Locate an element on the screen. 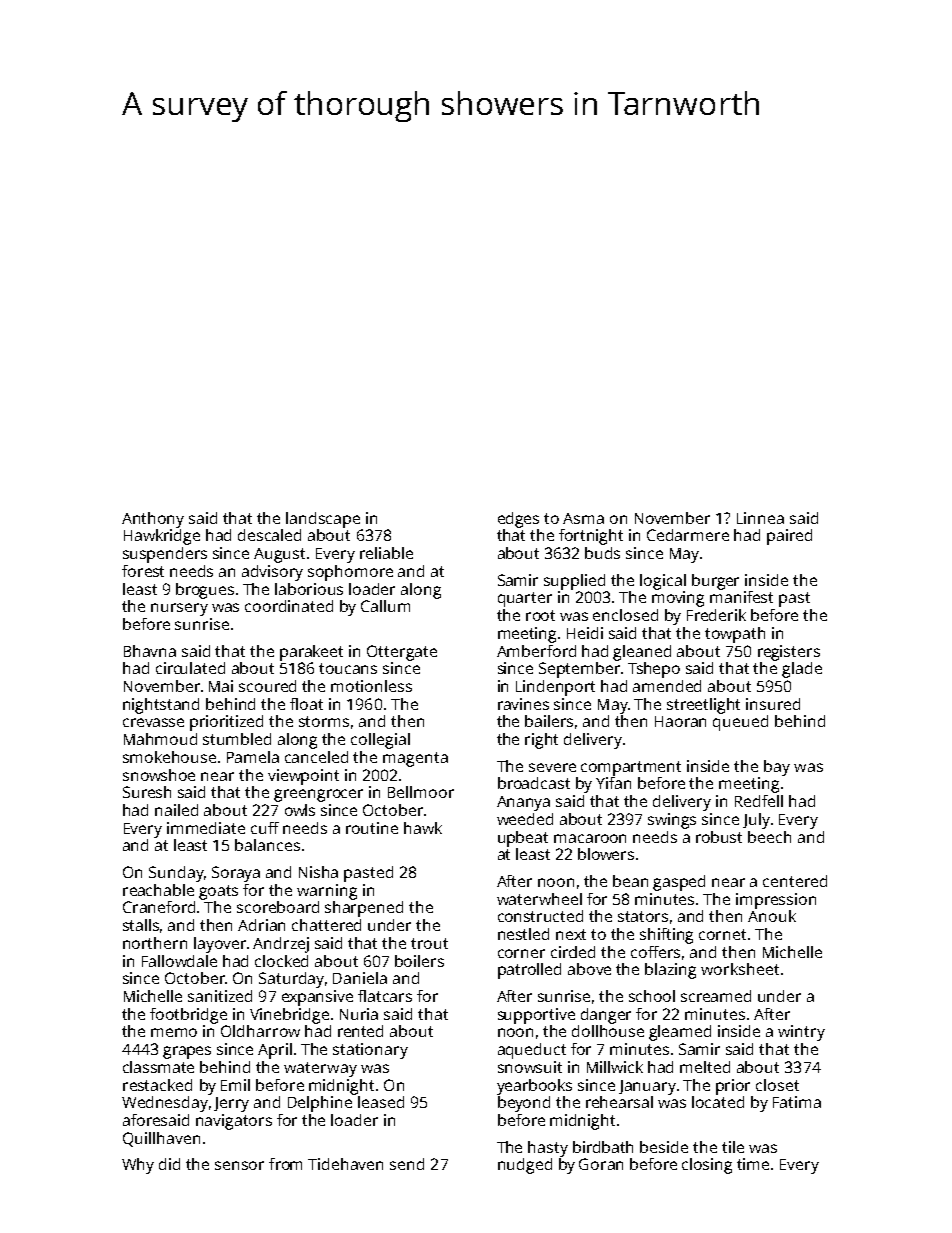 Image resolution: width=952 pixels, height=1233 pixels. melted is located at coordinates (705, 1067).
